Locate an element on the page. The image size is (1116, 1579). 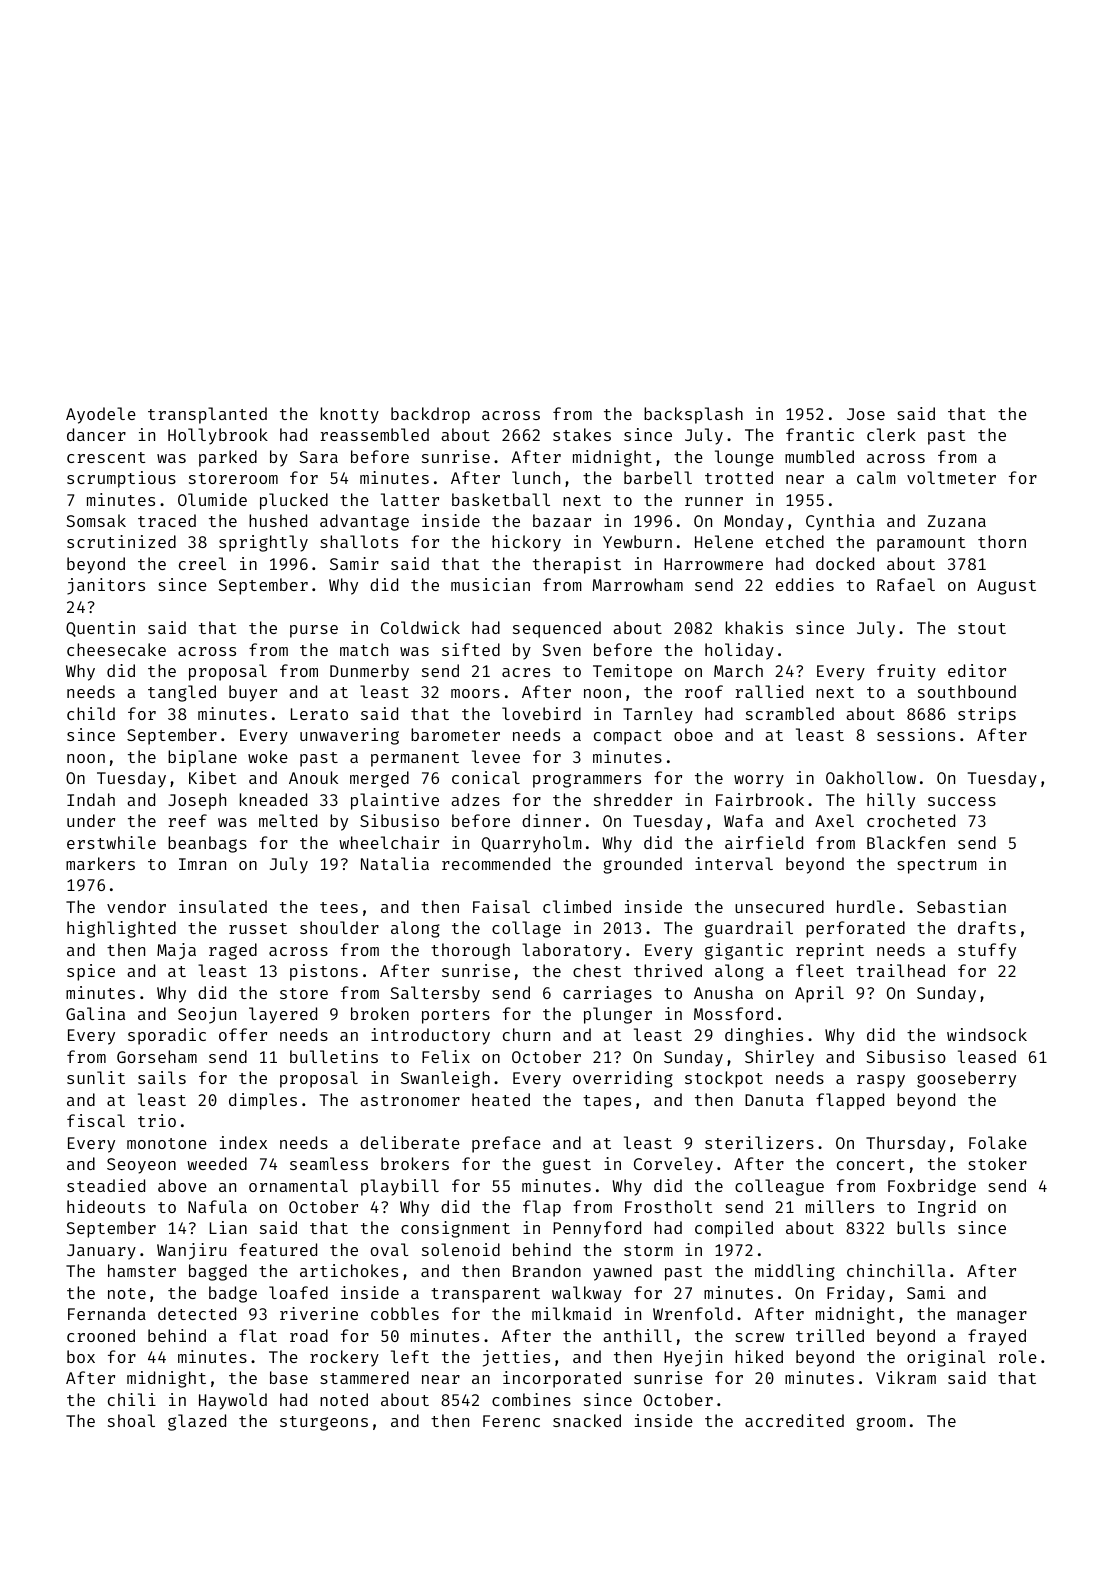
musician is located at coordinates (490, 584).
